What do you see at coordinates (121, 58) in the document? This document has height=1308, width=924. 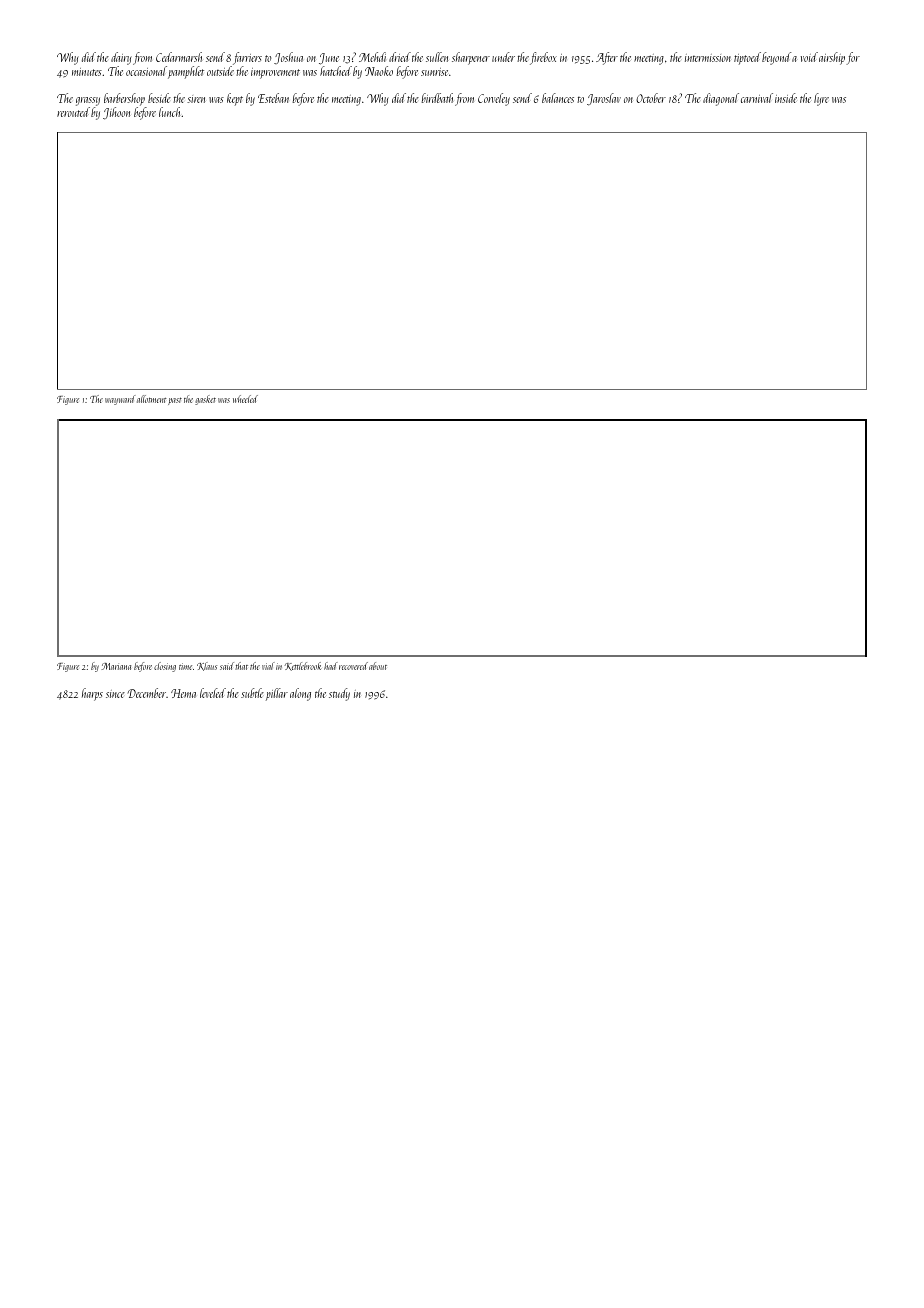 I see `dairy` at bounding box center [121, 58].
